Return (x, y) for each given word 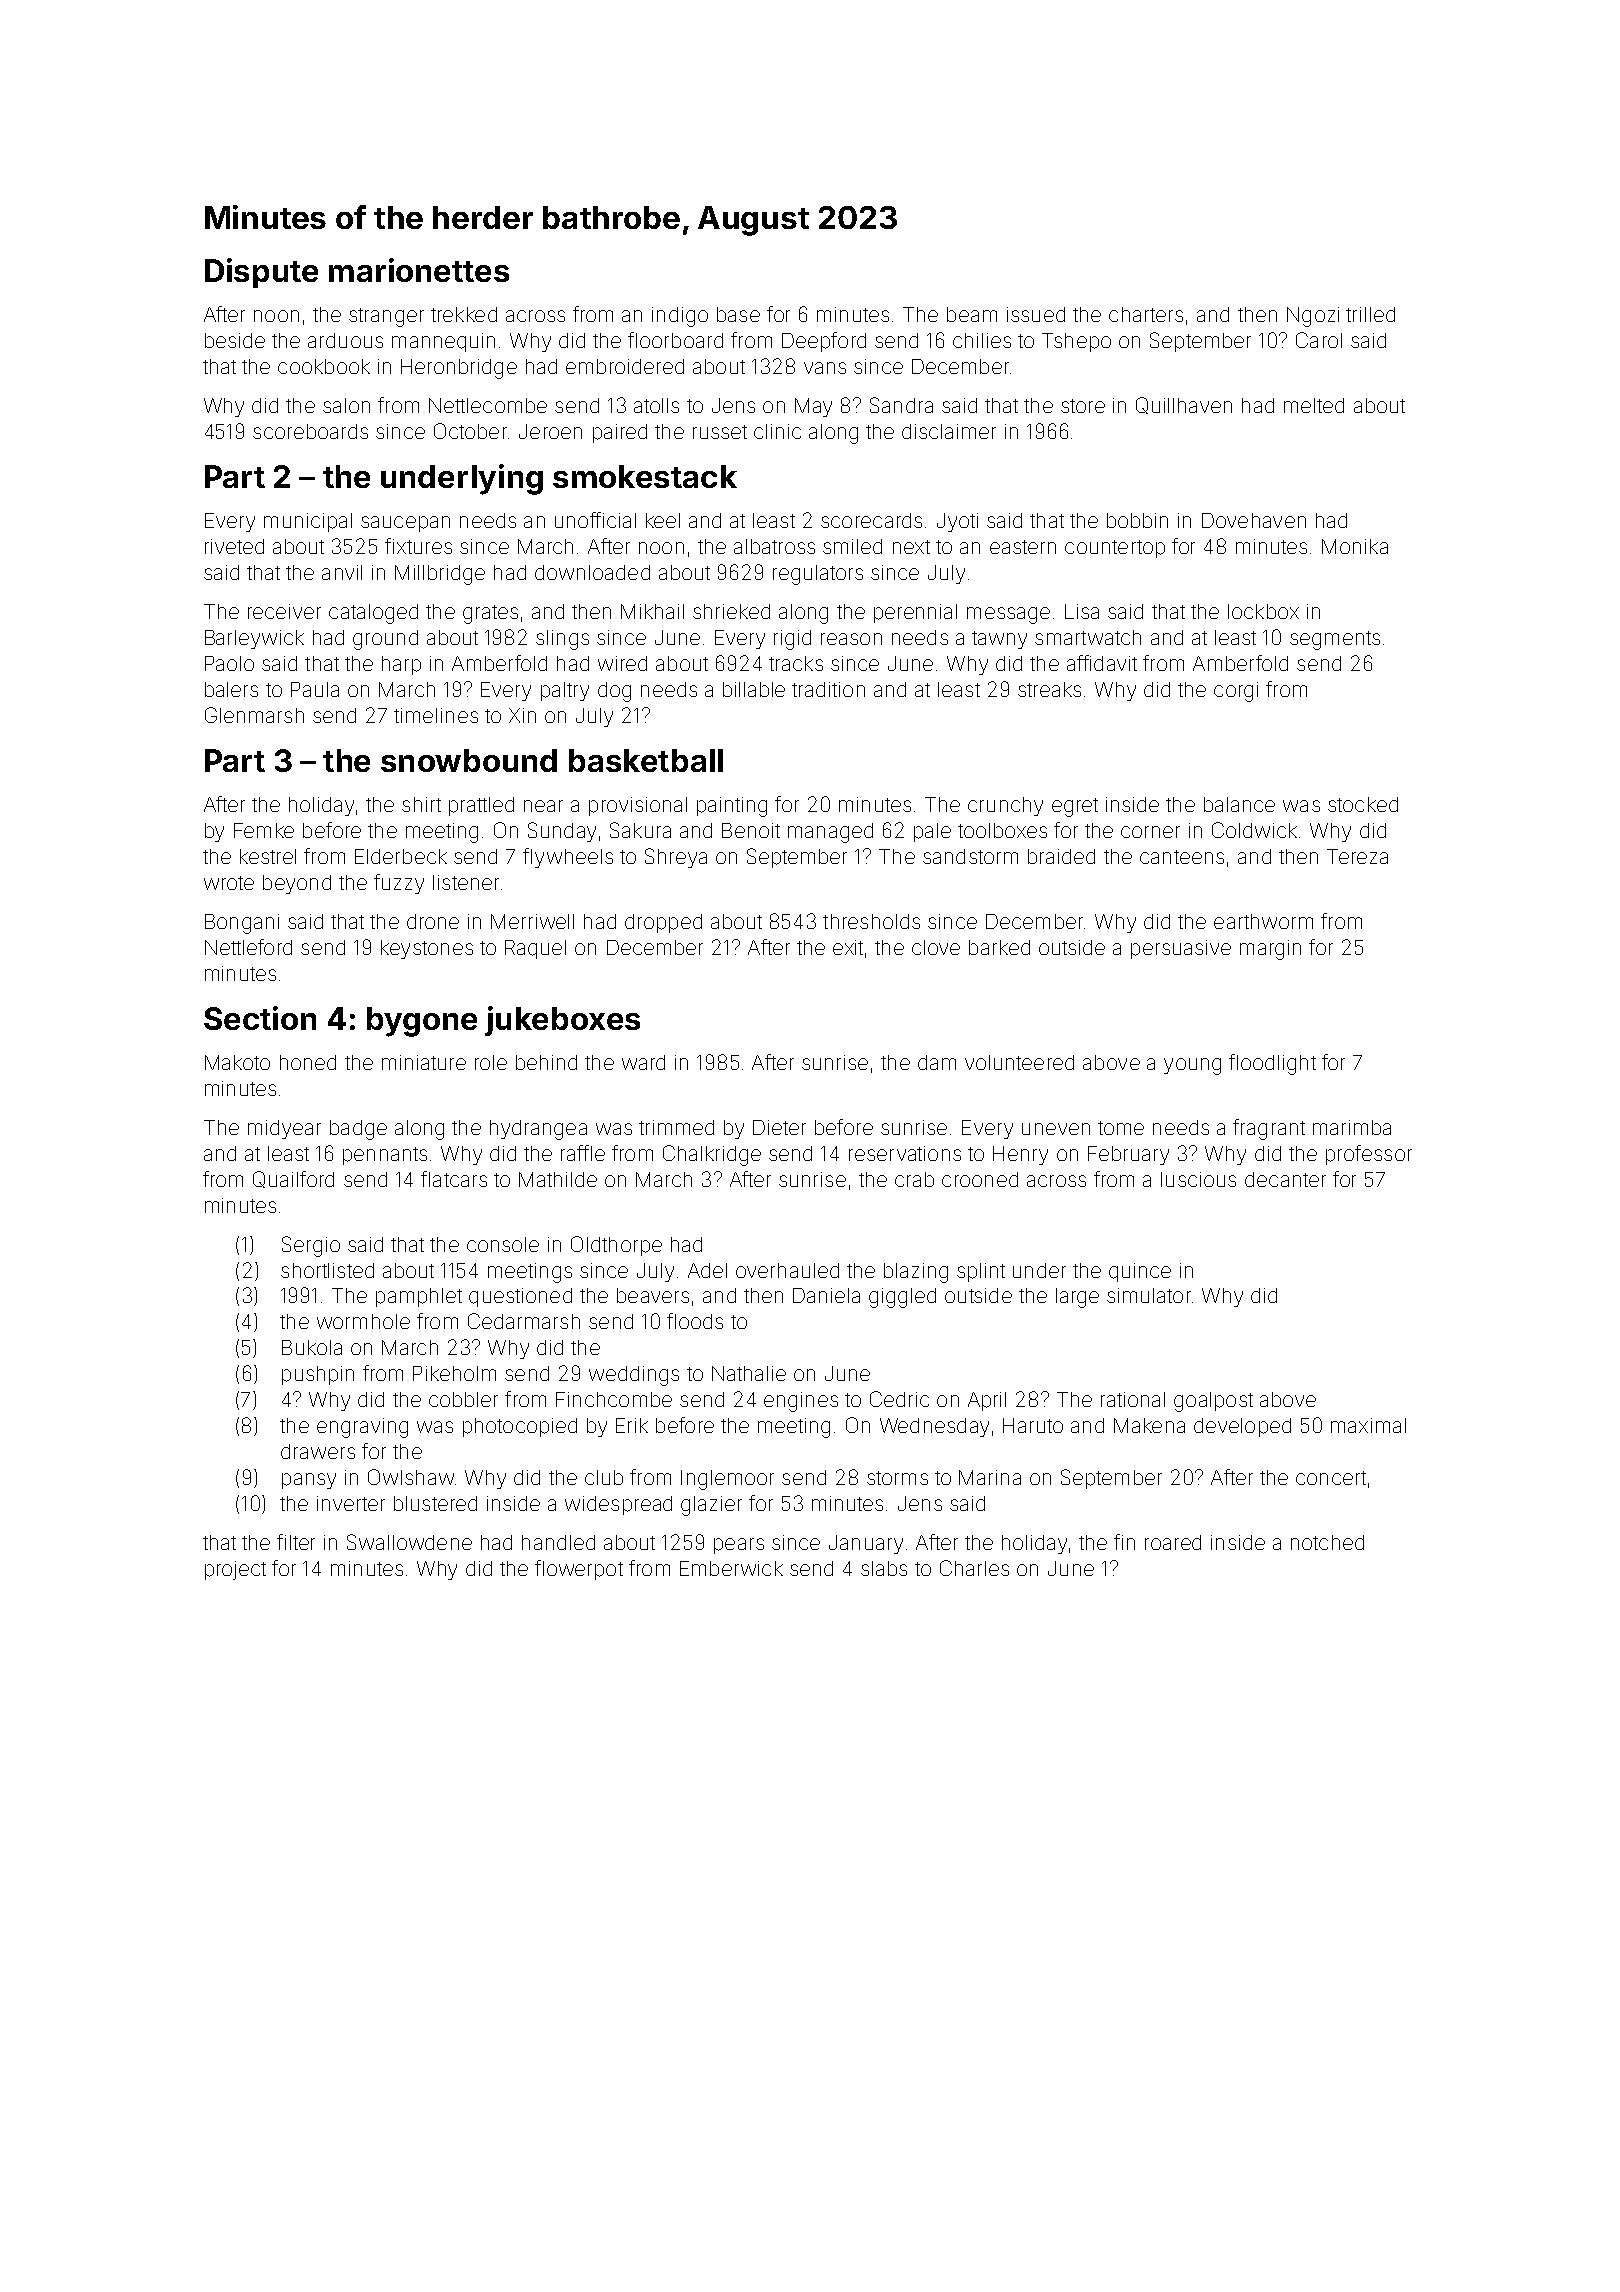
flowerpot (579, 1570)
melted (1314, 405)
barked (999, 947)
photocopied (520, 1427)
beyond (297, 884)
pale (932, 832)
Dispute (261, 273)
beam (972, 314)
